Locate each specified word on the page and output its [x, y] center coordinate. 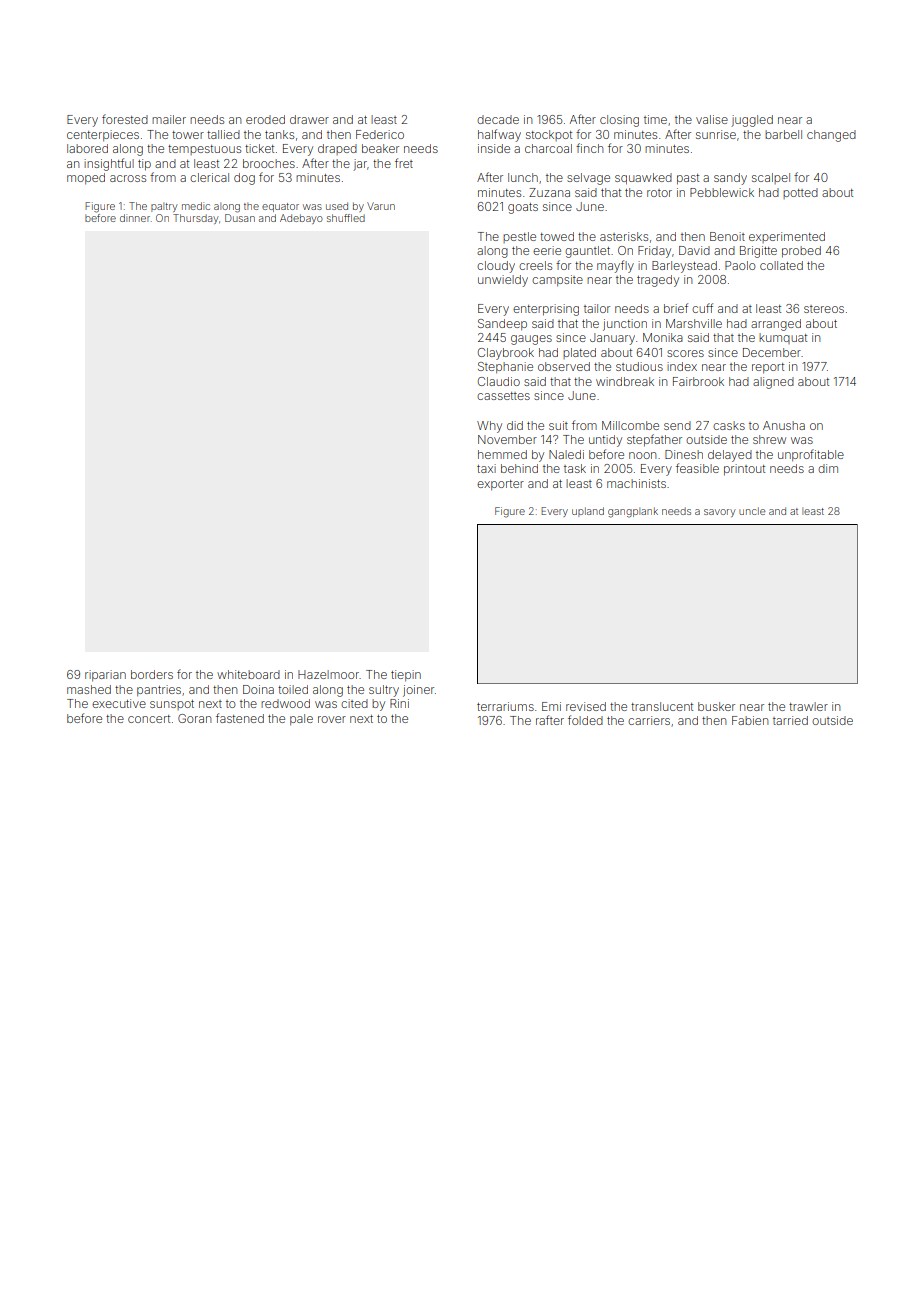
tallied [223, 134]
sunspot [172, 705]
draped [337, 149]
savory [719, 513]
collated [781, 265]
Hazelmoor [328, 674]
